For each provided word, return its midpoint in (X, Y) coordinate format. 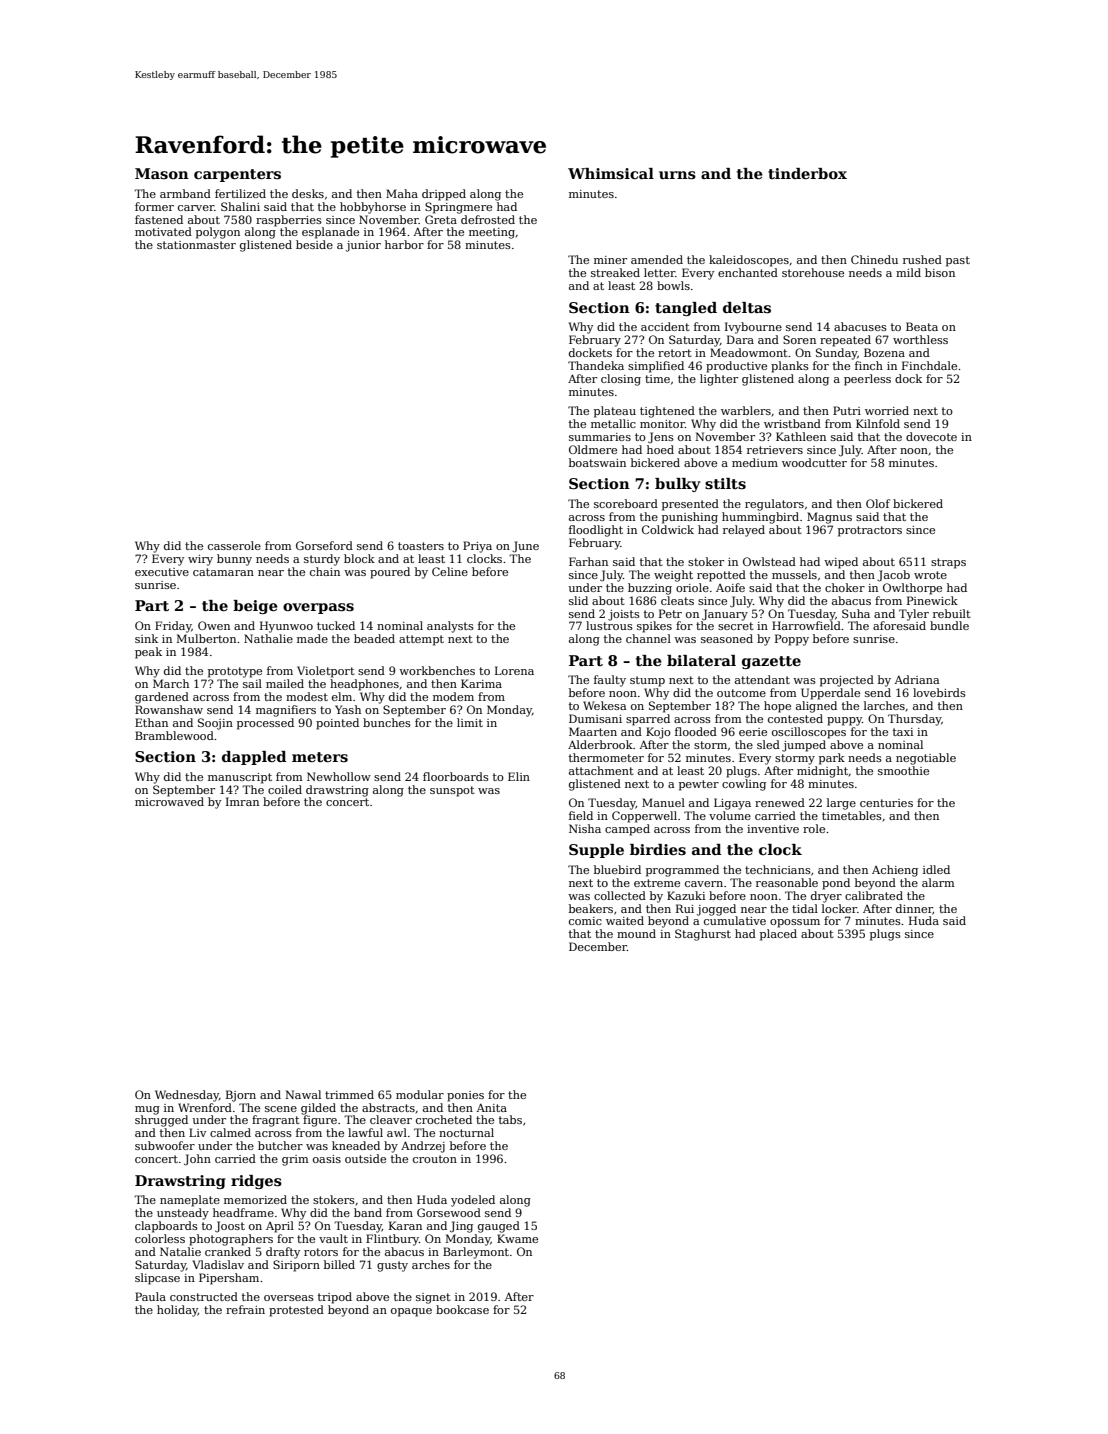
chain (325, 571)
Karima (481, 683)
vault (333, 1238)
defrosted (488, 219)
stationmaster (196, 245)
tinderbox (807, 173)
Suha (856, 613)
